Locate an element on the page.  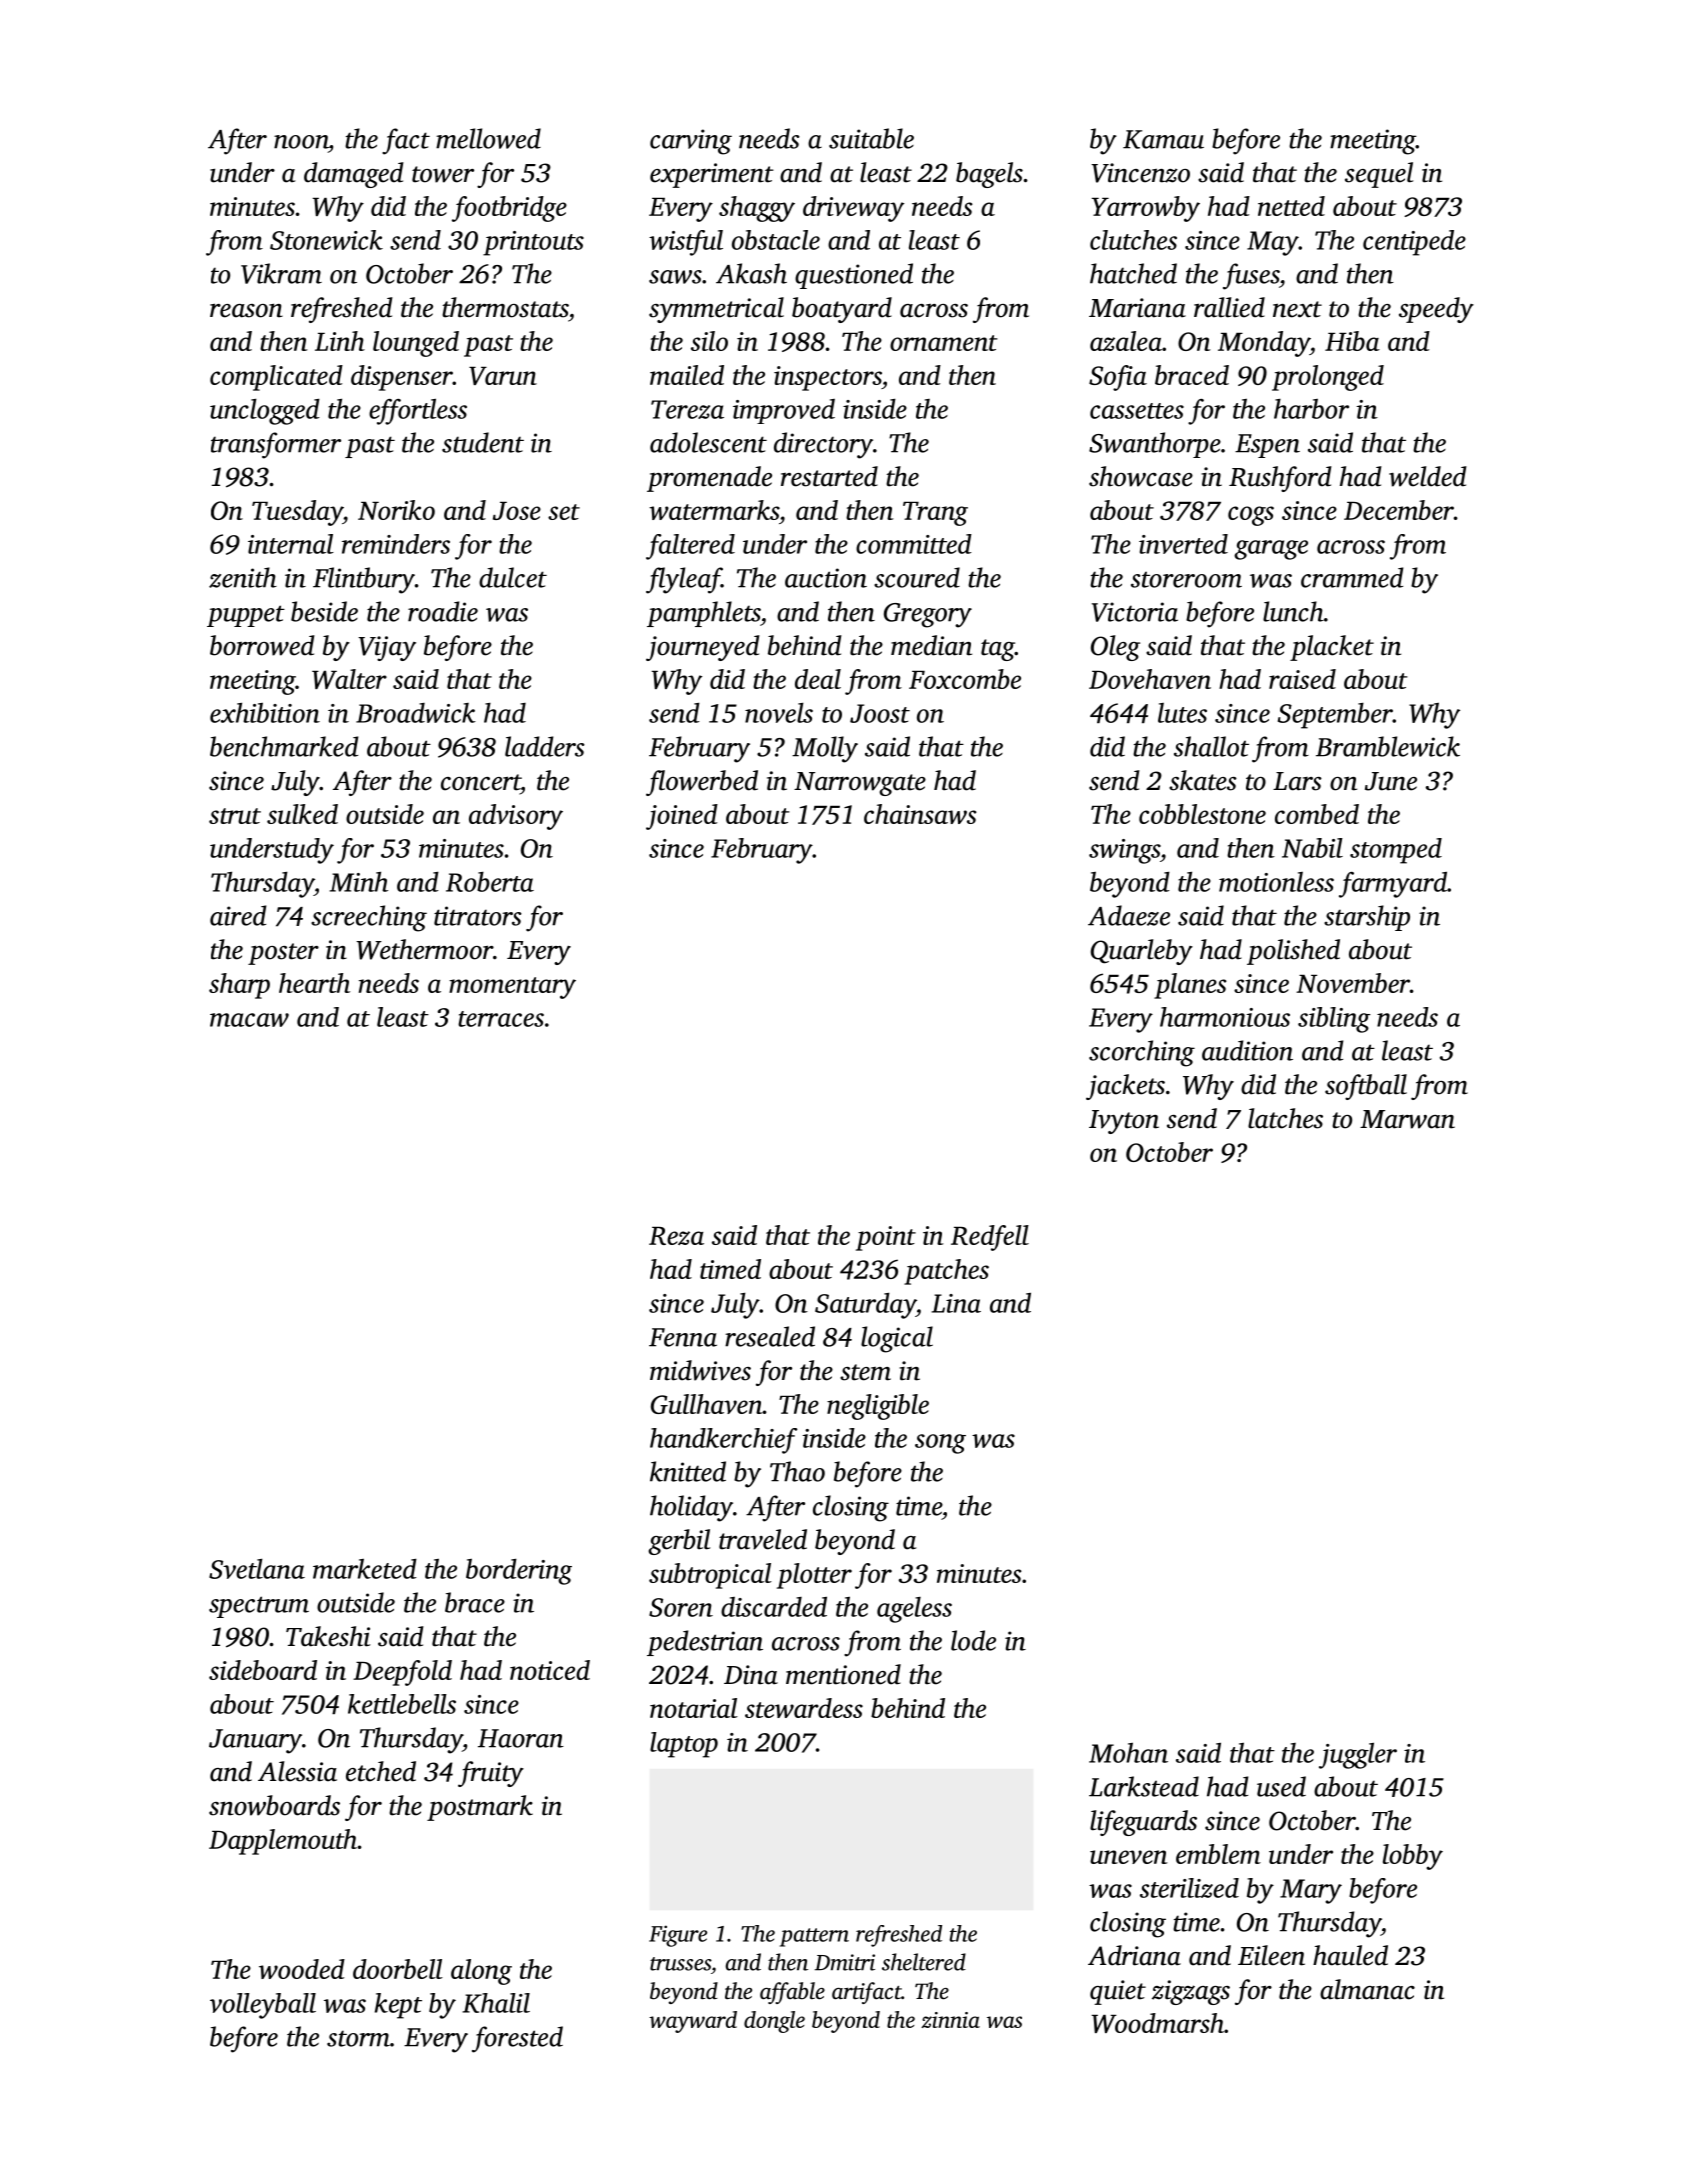
Narrowgate is located at coordinates (860, 784).
